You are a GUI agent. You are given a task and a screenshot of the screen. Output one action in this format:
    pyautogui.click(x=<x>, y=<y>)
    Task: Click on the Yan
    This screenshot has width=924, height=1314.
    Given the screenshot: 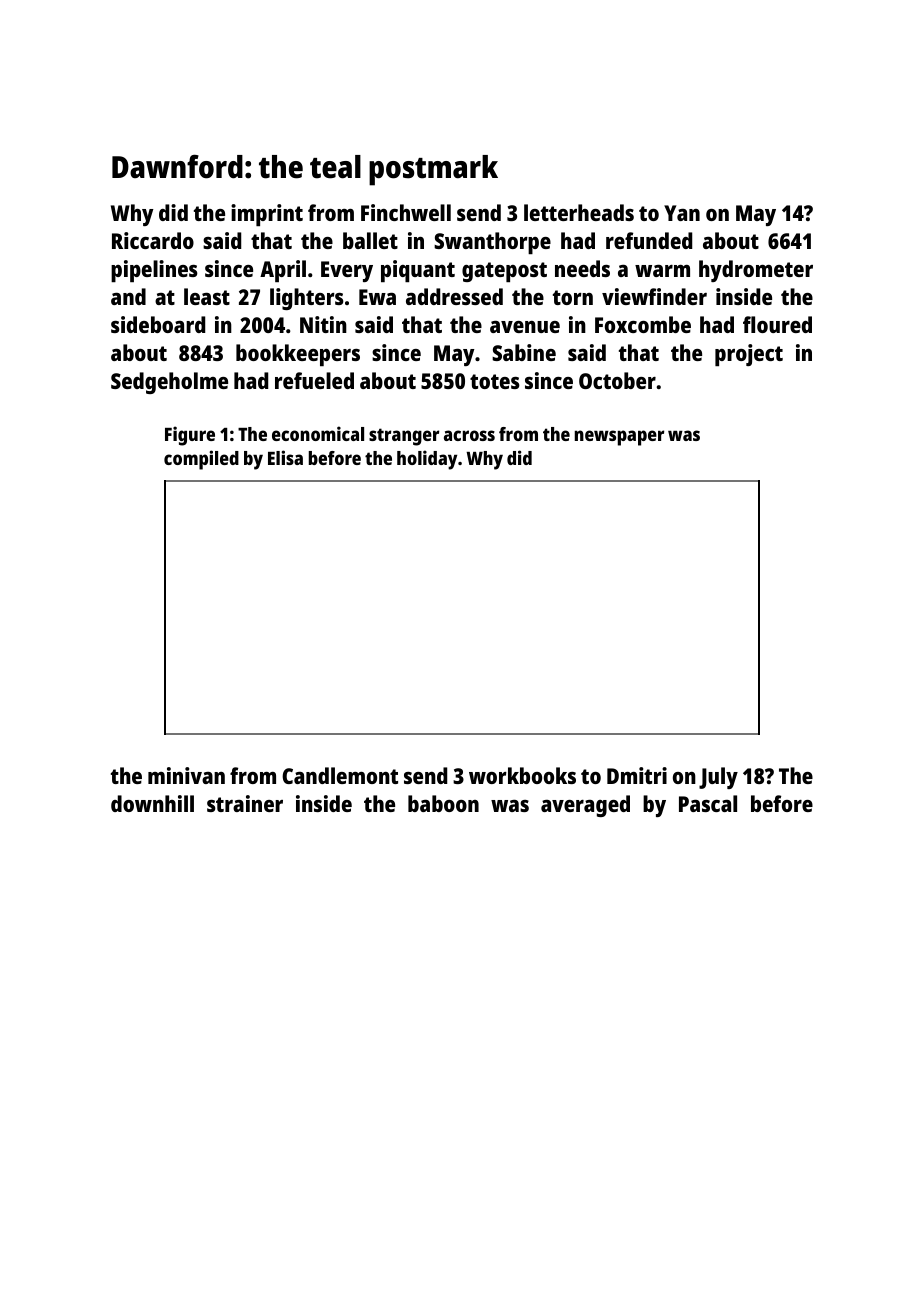 What is the action you would take?
    pyautogui.click(x=682, y=213)
